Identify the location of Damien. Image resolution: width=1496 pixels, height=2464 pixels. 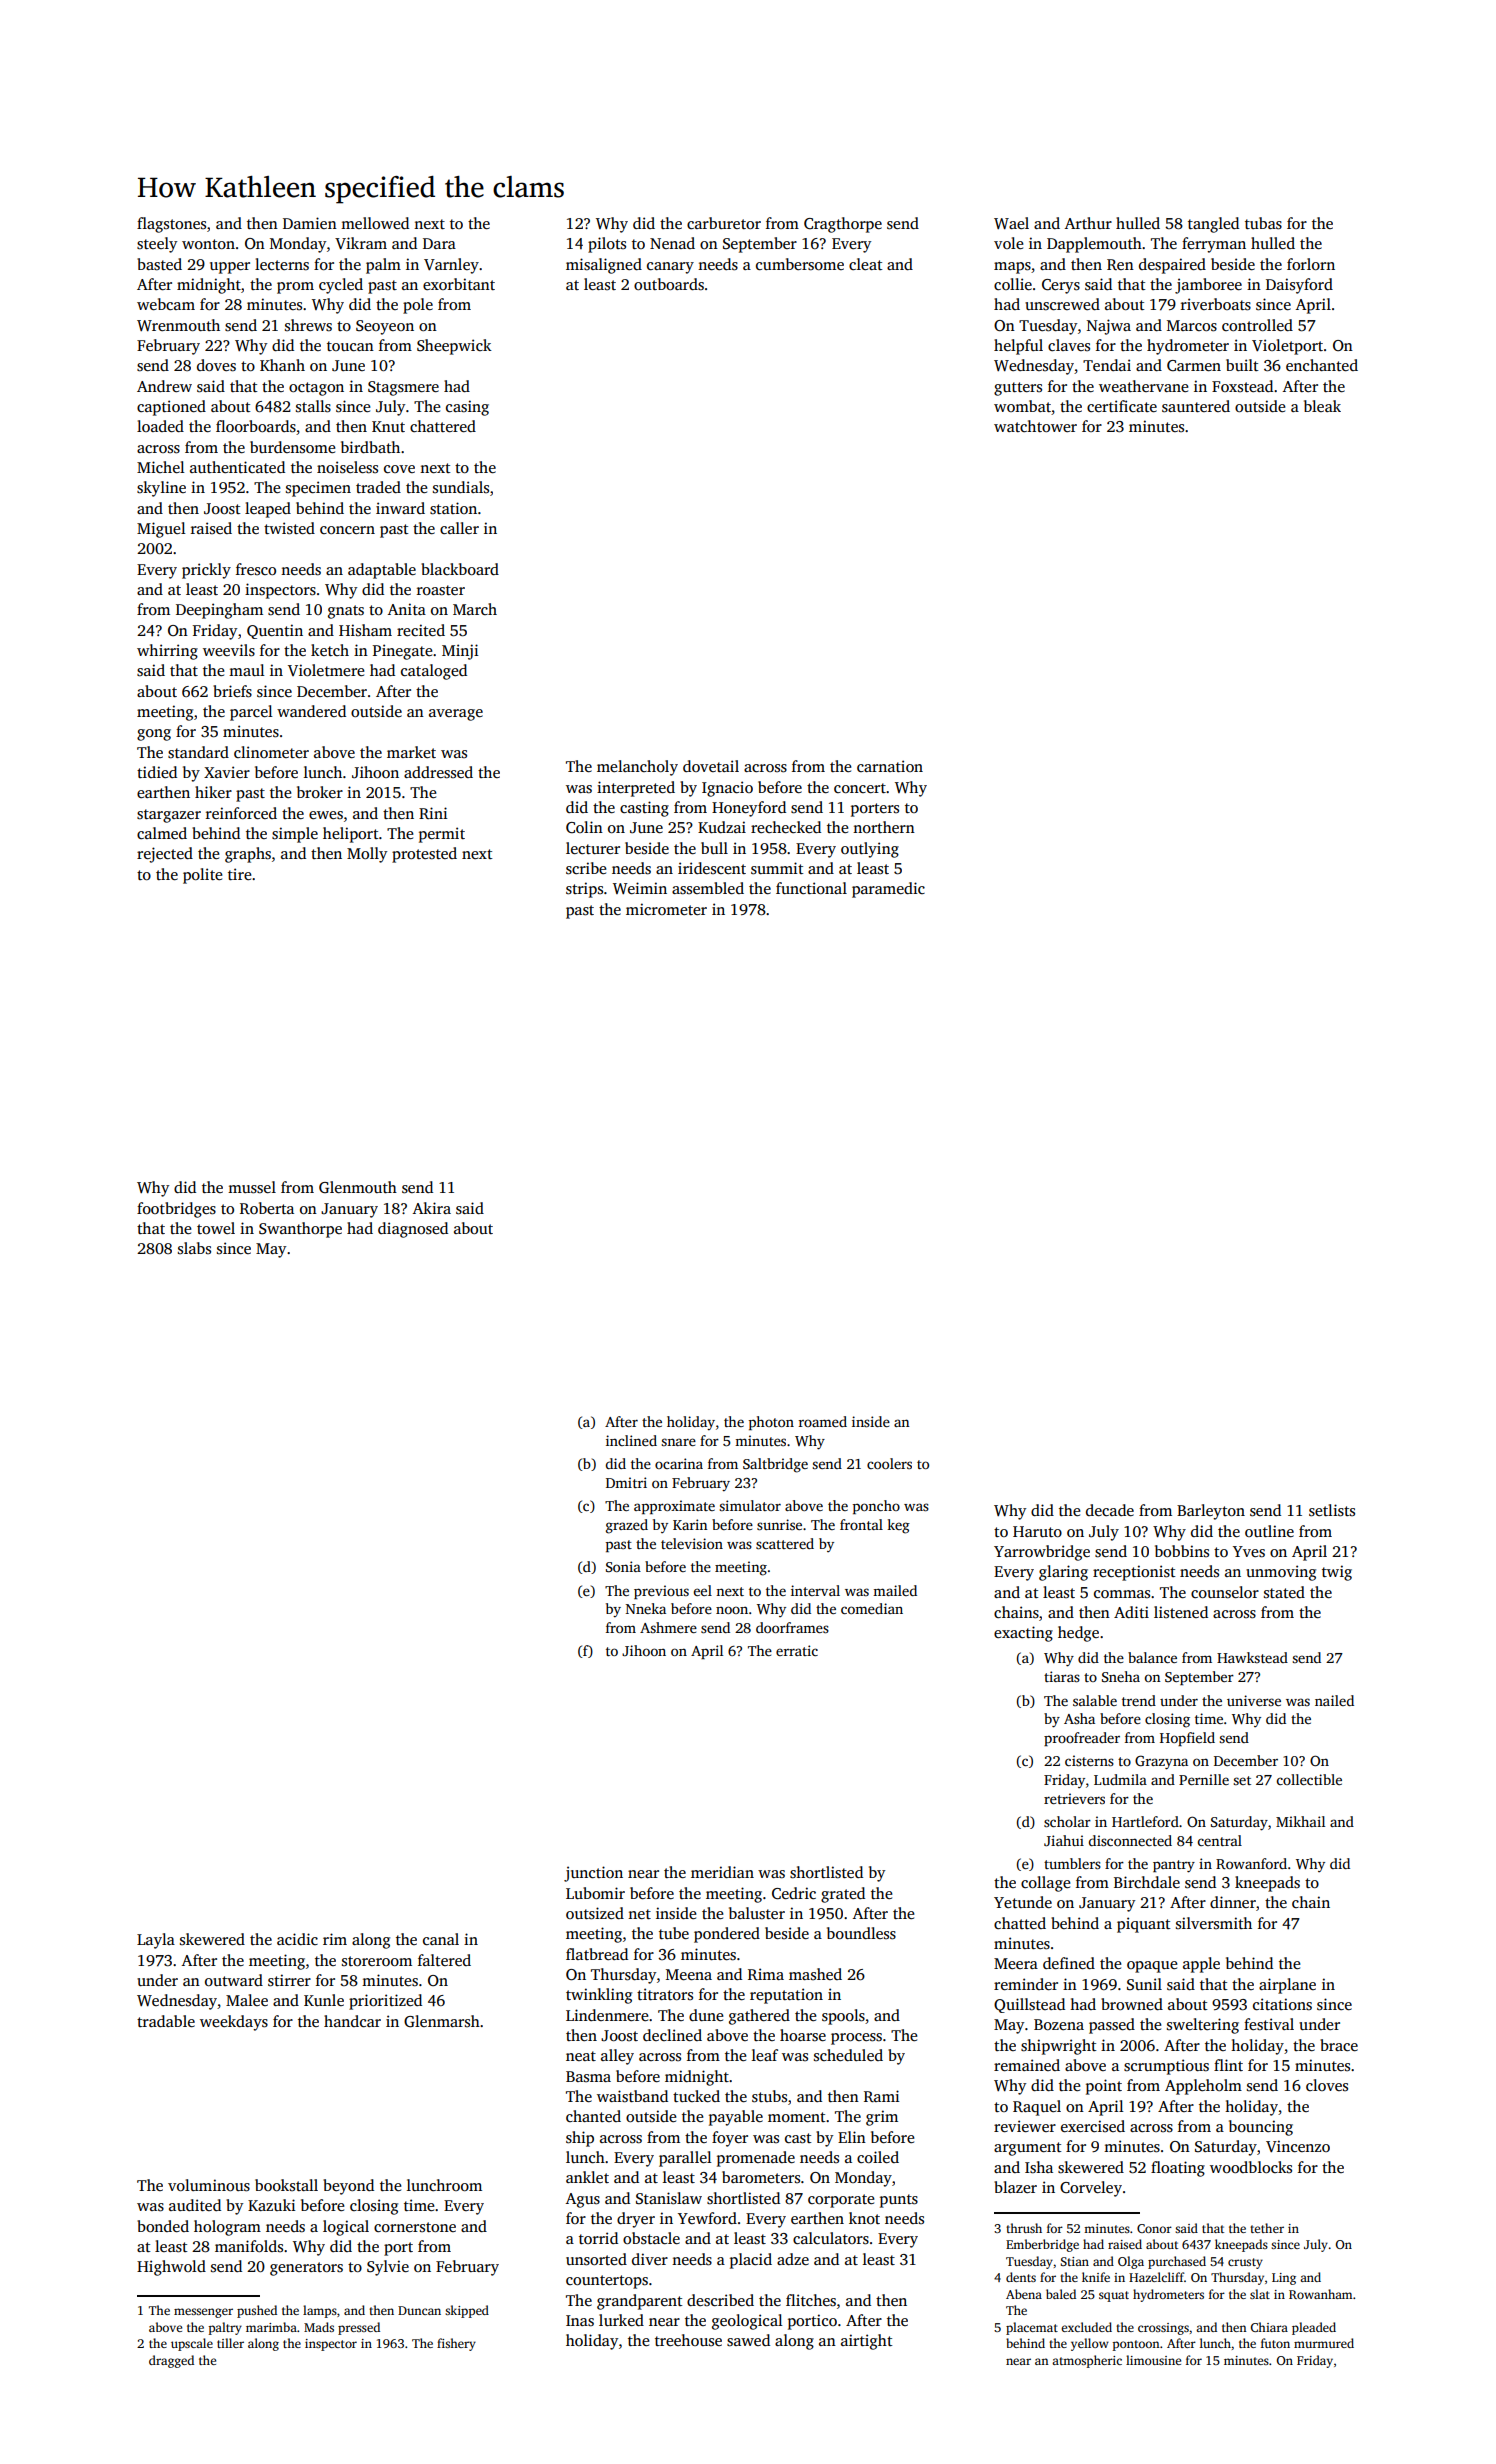
(310, 223).
